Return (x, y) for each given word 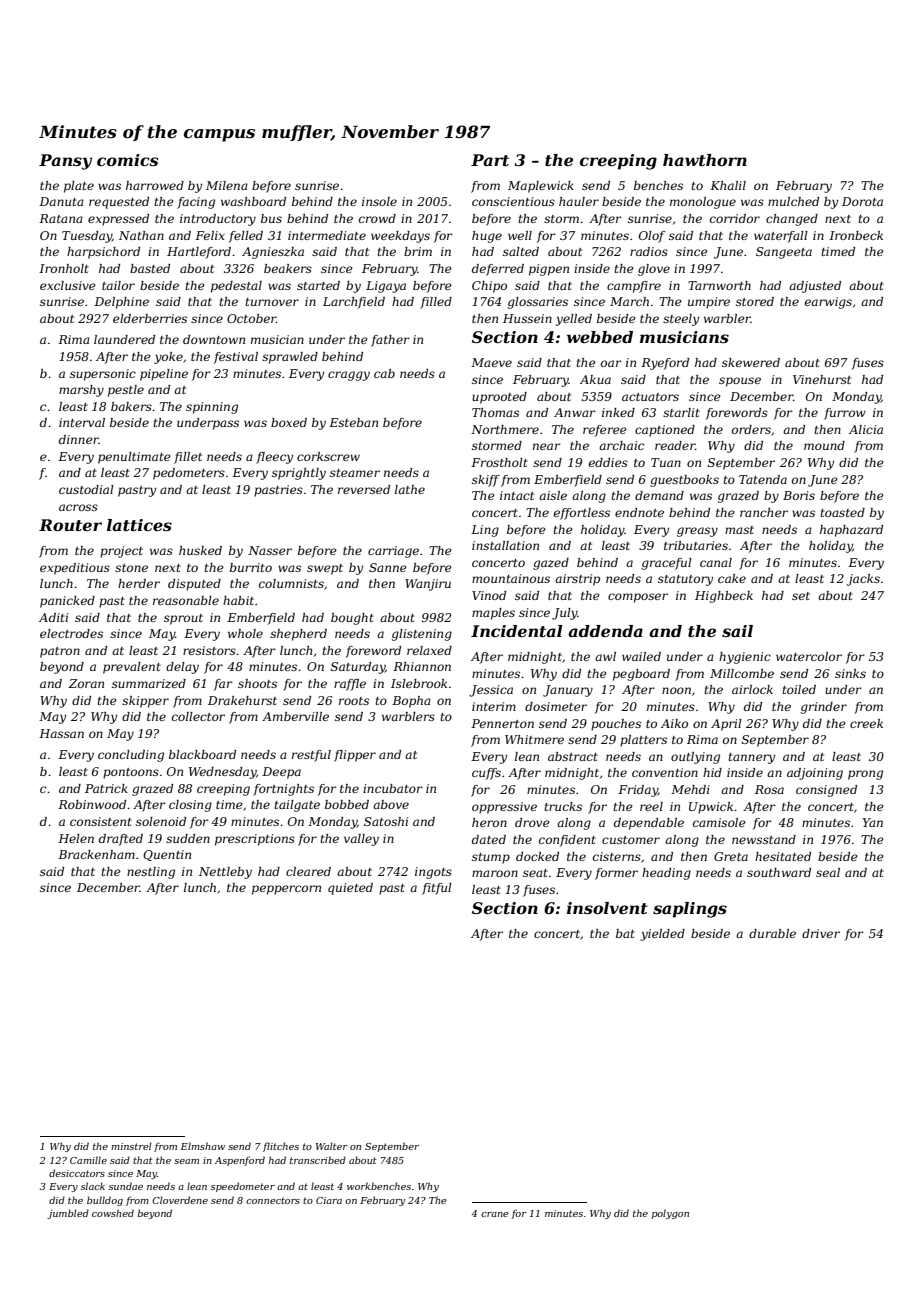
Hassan (61, 733)
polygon (670, 1214)
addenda (605, 631)
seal (828, 872)
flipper (355, 756)
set (801, 596)
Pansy (65, 162)
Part (490, 160)
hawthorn (705, 160)
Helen (76, 838)
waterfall (781, 237)
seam (186, 1161)
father (390, 341)
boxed (289, 422)
